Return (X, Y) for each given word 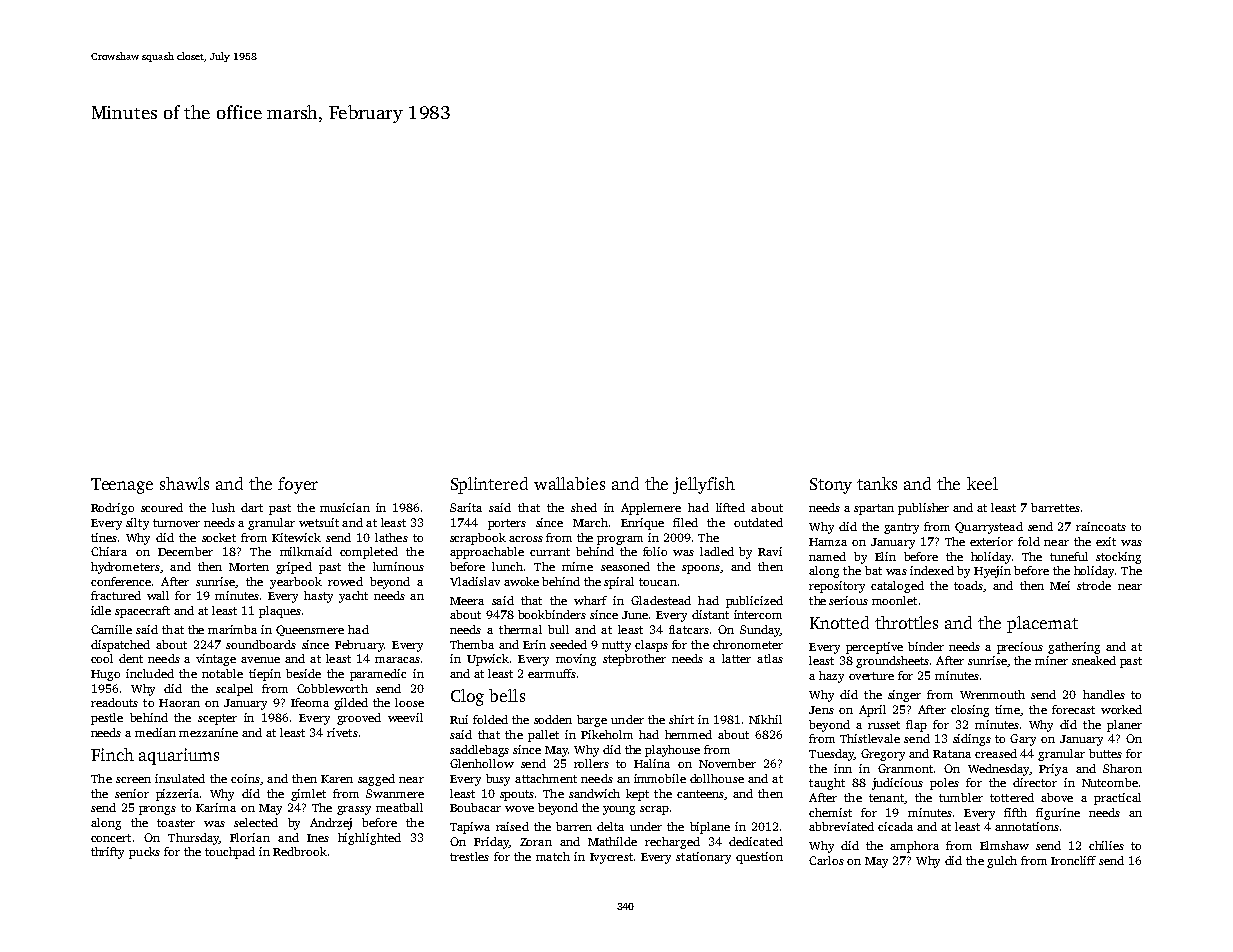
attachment (546, 778)
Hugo (105, 675)
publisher (923, 509)
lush (223, 507)
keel (982, 483)
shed (584, 507)
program (620, 540)
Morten (249, 567)
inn (843, 768)
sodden (553, 719)
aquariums (179, 756)
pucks (144, 853)
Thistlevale (870, 738)
